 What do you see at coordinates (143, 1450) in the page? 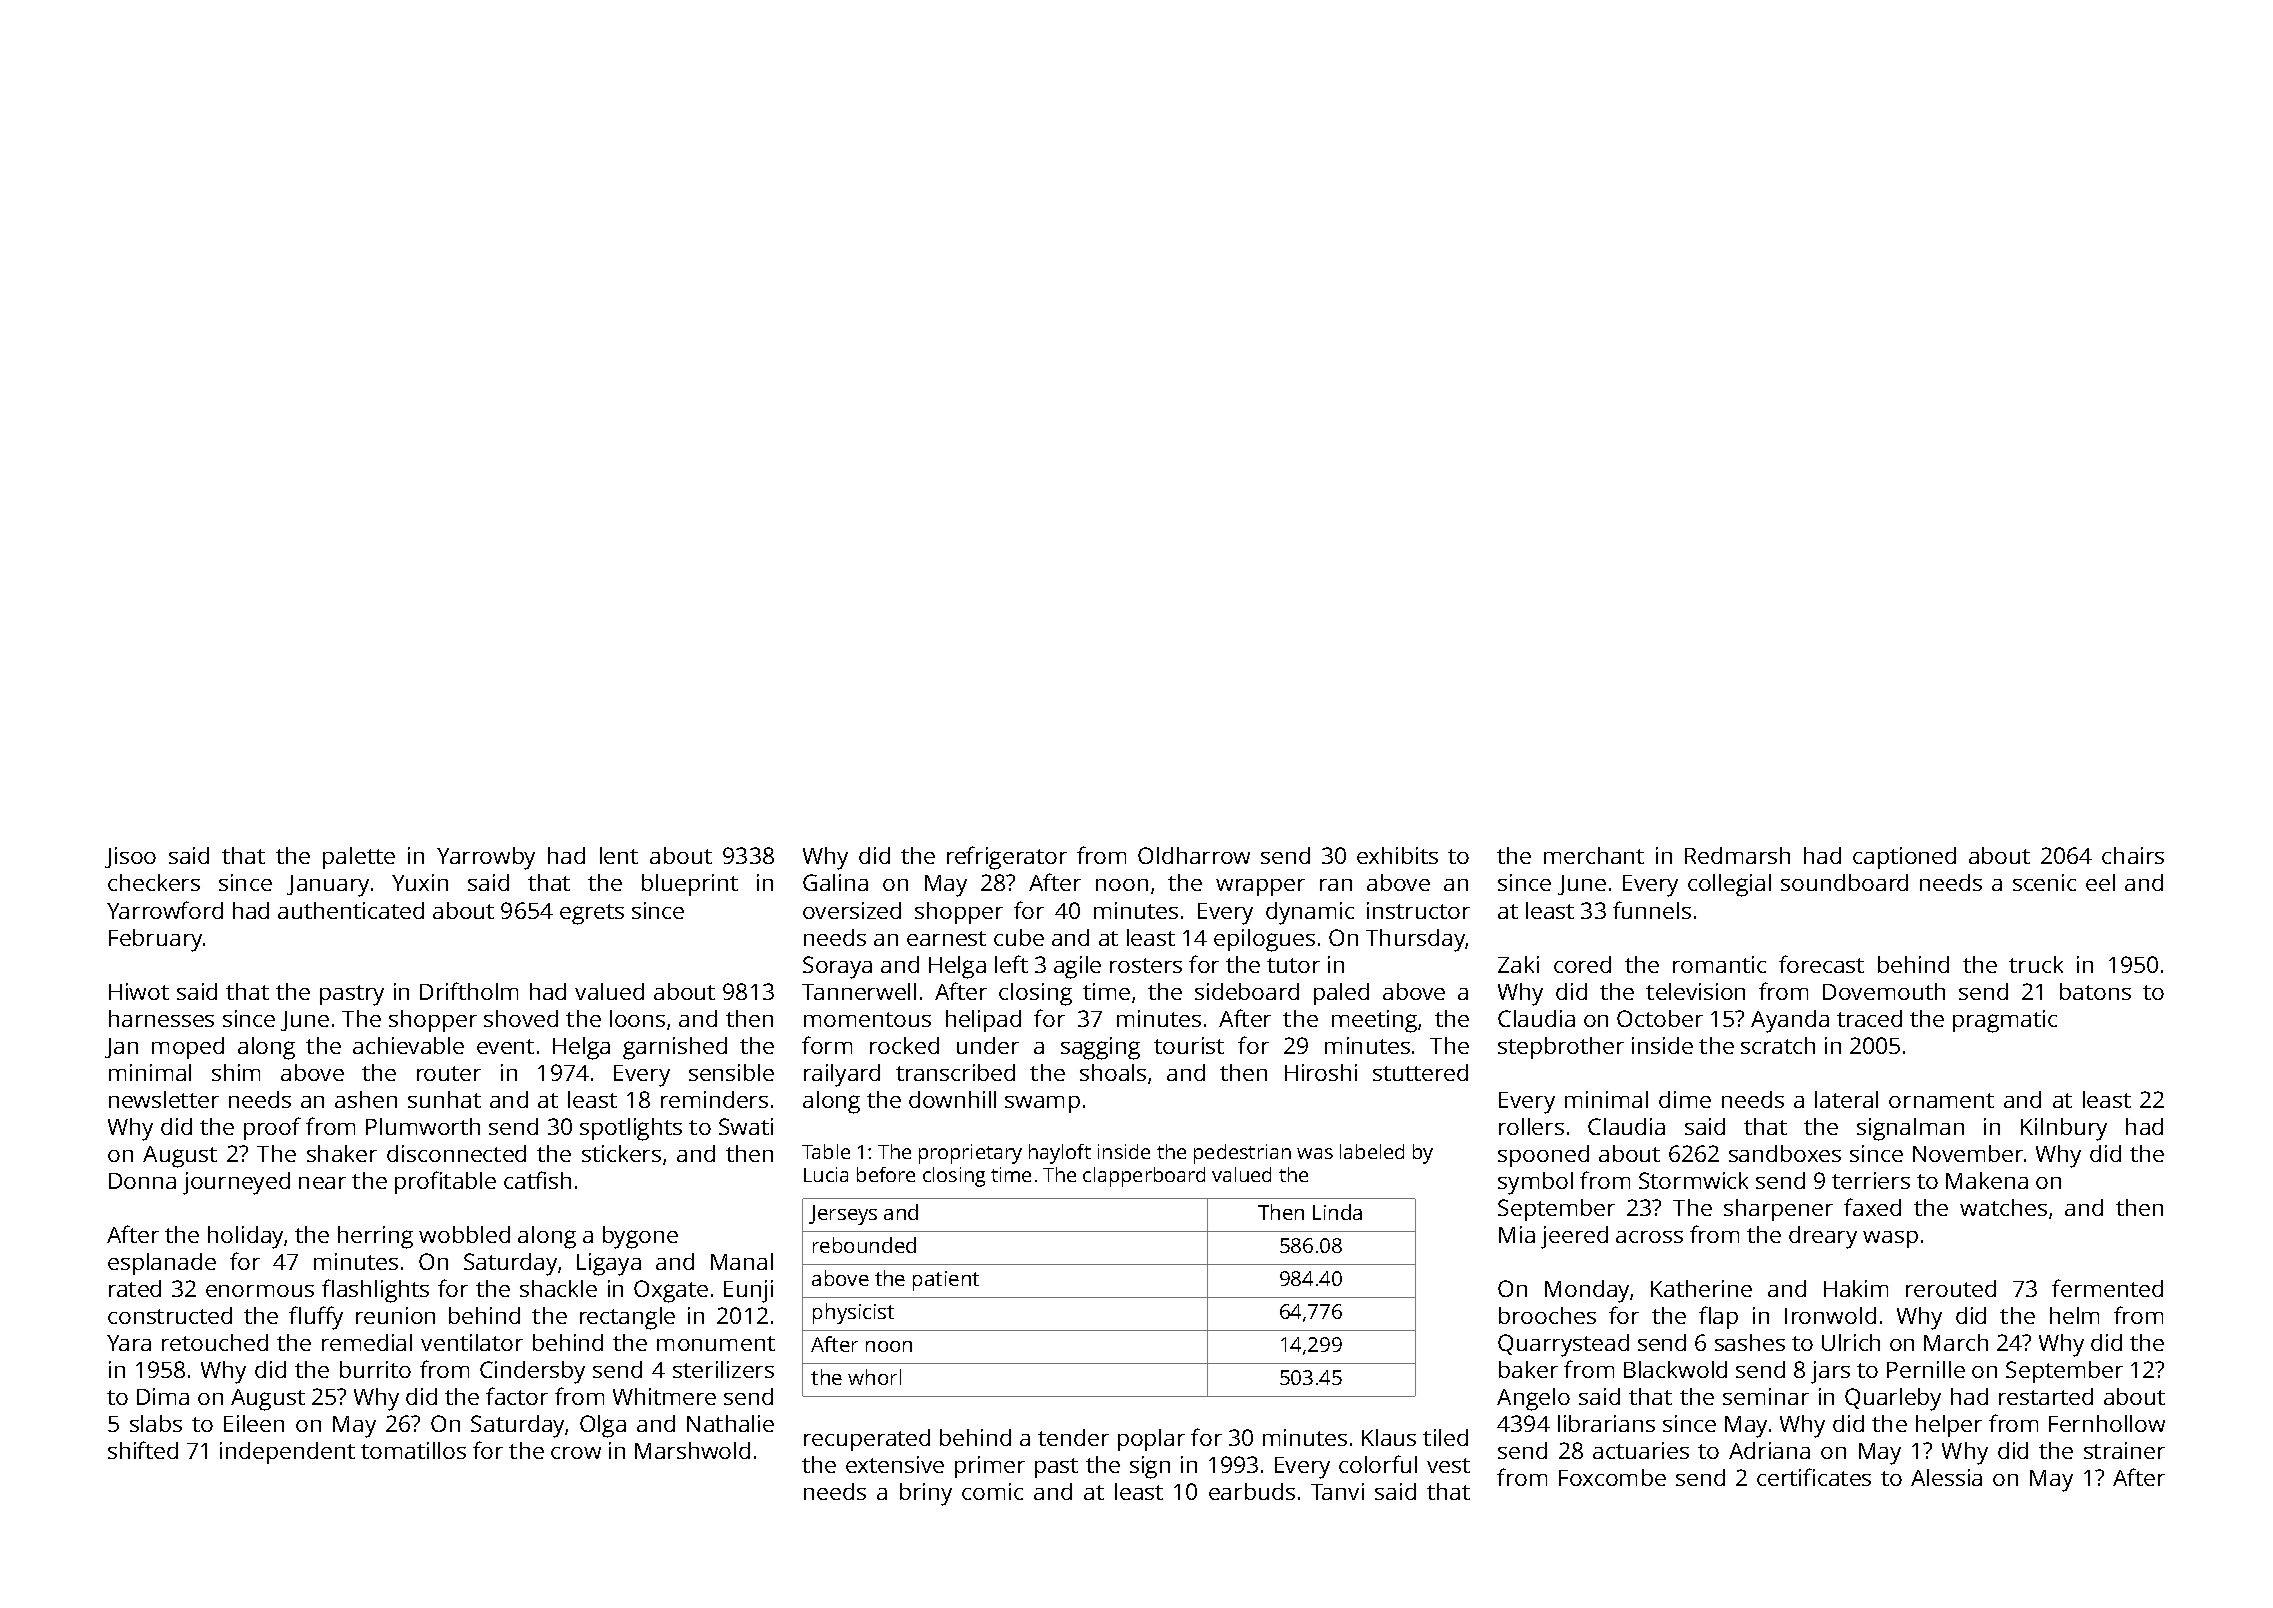
I see `shifted` at bounding box center [143, 1450].
